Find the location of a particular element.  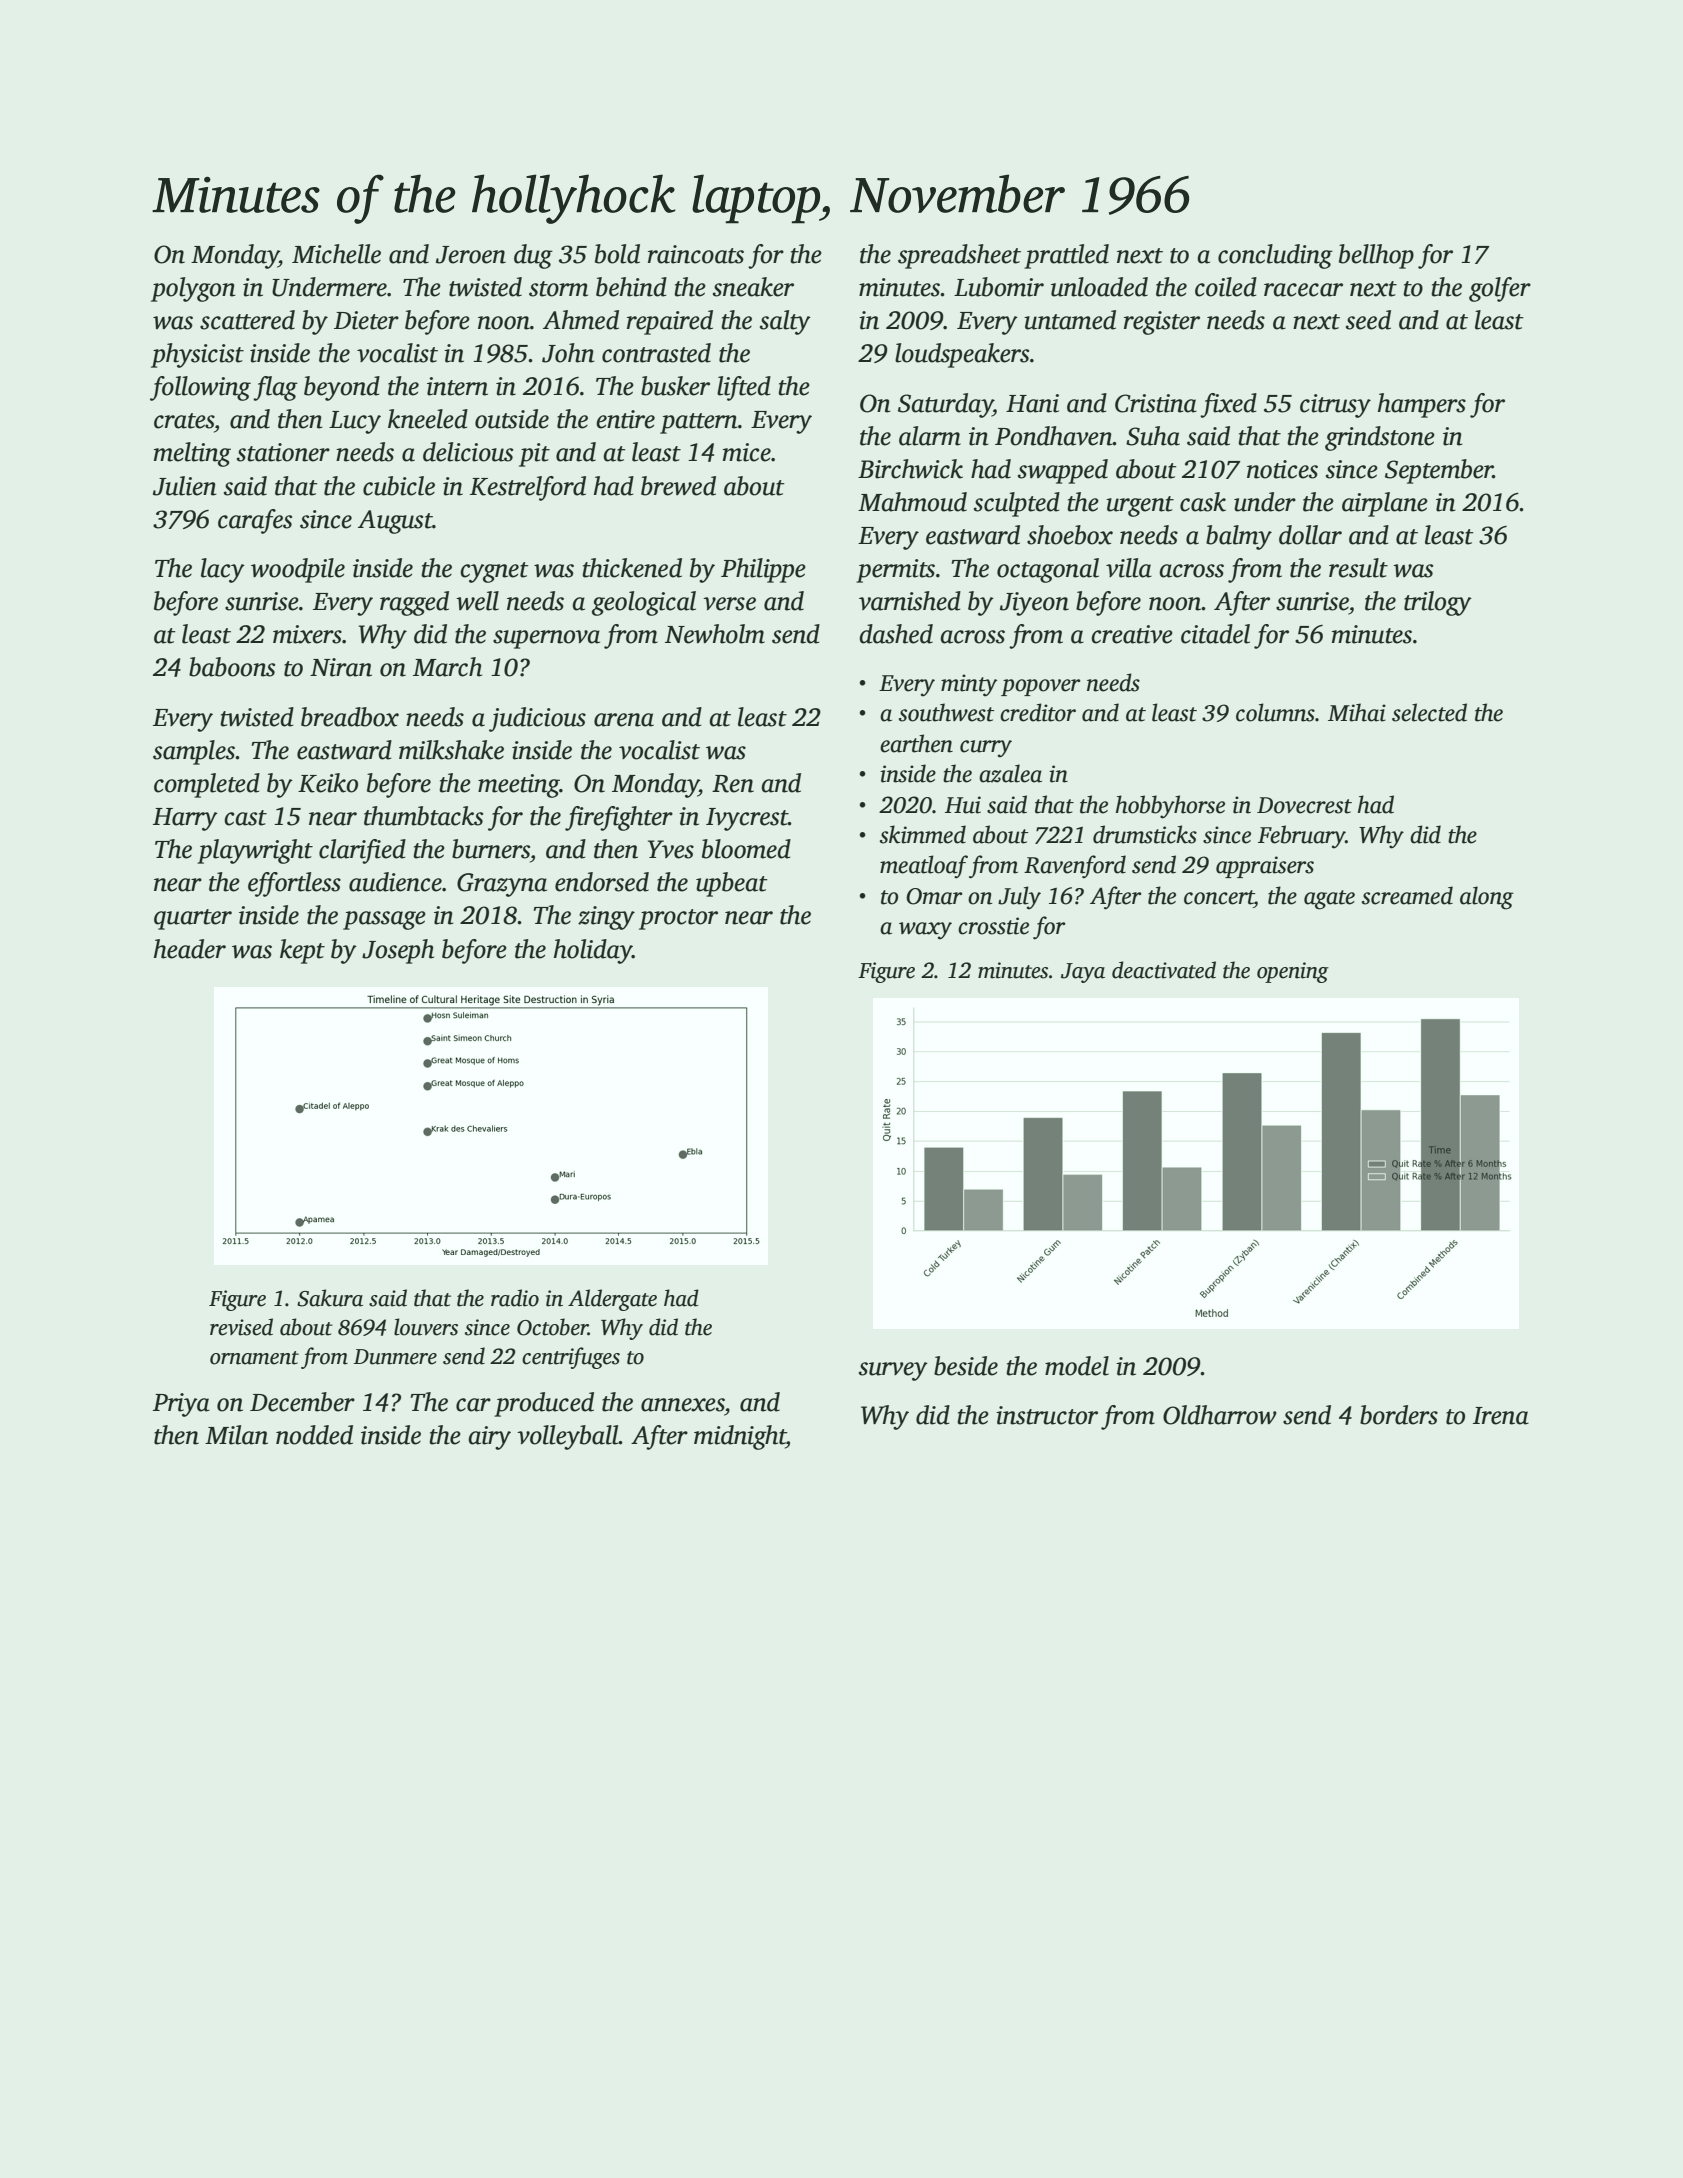

nodded is located at coordinates (314, 1435).
